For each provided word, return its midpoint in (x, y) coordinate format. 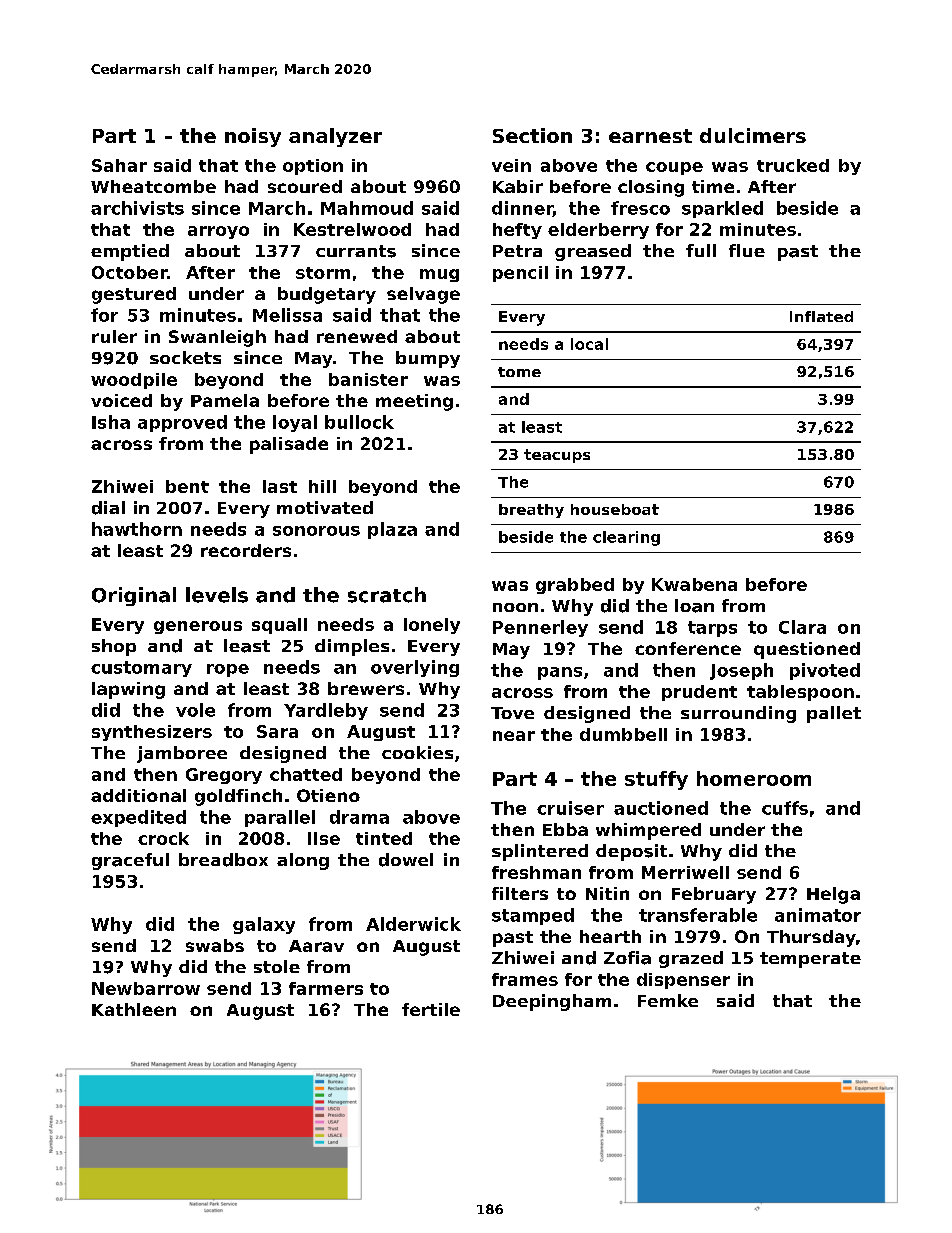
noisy (253, 137)
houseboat (615, 509)
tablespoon (800, 693)
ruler (114, 336)
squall (279, 626)
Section (532, 135)
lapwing (128, 690)
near (514, 736)
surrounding (738, 714)
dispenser (683, 981)
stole (277, 966)
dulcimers (753, 135)
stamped (533, 916)
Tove (512, 713)
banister (368, 379)
